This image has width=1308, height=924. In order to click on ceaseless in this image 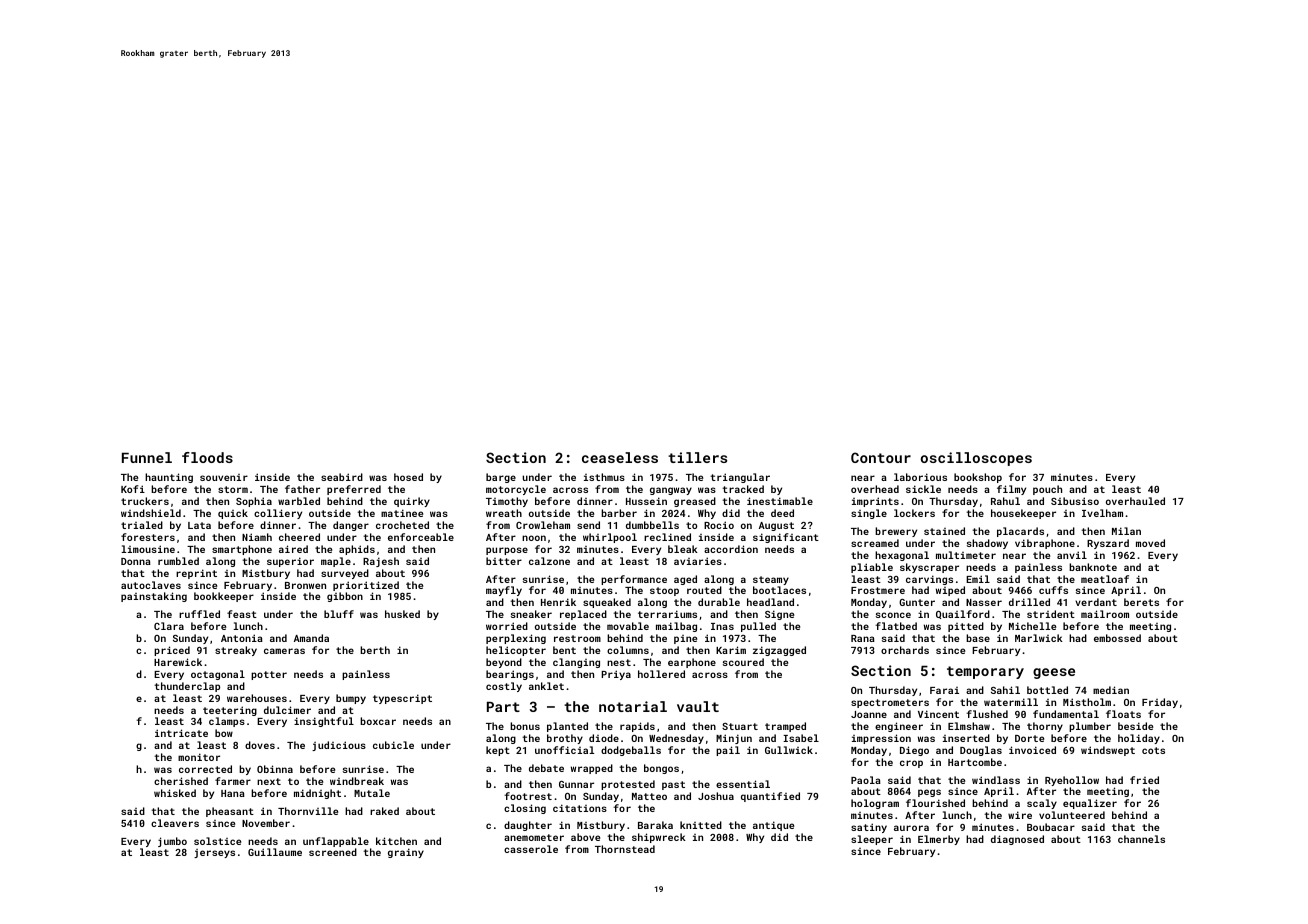, I will do `click(620, 457)`.
